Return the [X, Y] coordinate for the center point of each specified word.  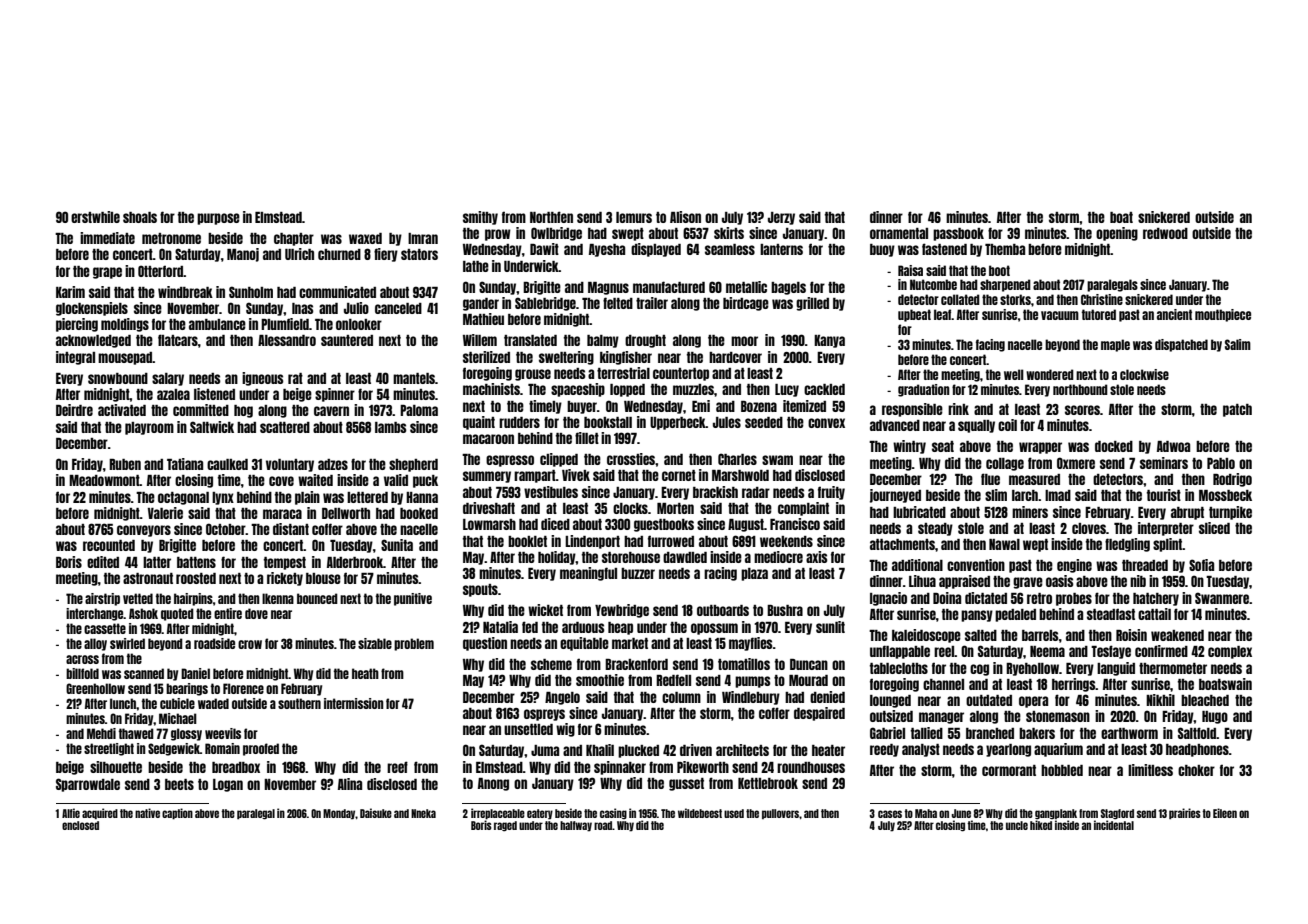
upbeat [914, 315]
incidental [1114, 825]
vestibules [551, 492]
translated [530, 340]
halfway [576, 826]
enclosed [80, 825]
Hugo [1215, 717]
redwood [1165, 233]
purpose [218, 219]
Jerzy [781, 218]
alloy [95, 644]
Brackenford [636, 664]
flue [990, 479]
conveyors [144, 531]
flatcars [178, 340]
